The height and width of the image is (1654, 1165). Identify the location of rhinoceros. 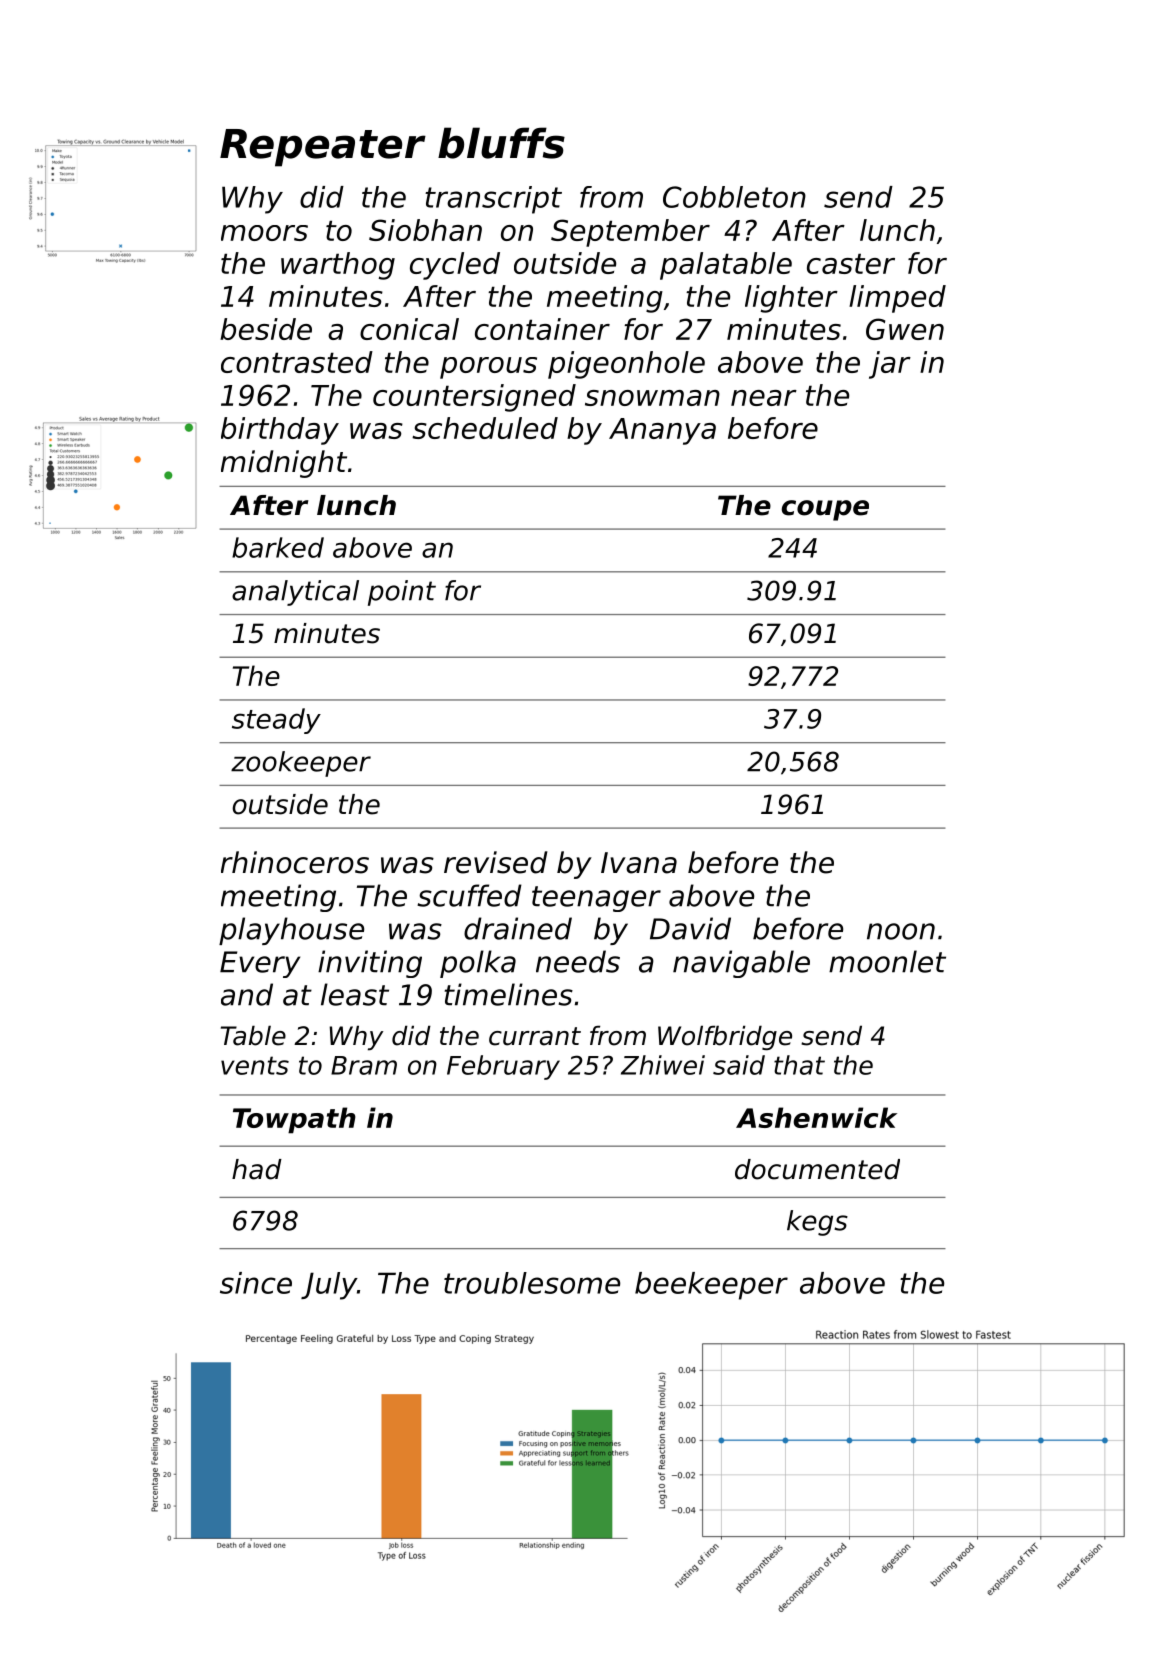
(295, 862).
